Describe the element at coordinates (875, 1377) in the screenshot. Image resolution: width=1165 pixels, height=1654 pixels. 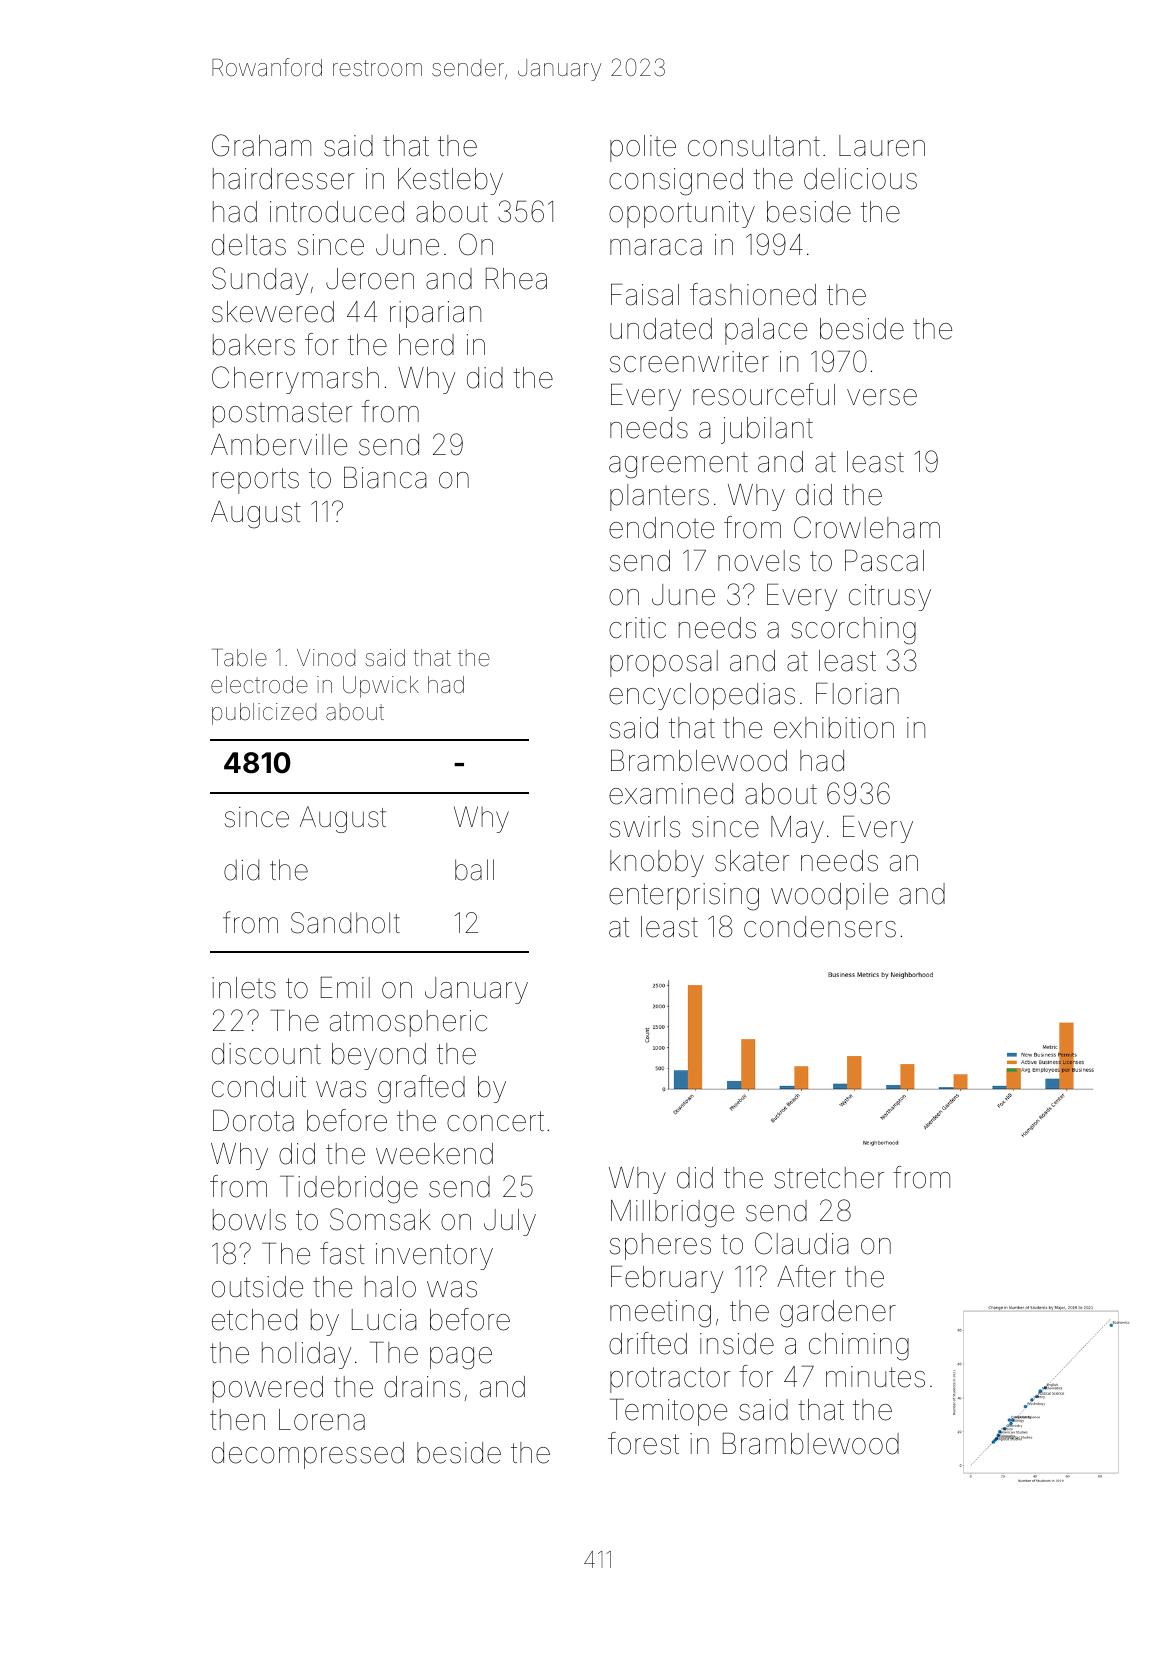
I see `minutes` at that location.
